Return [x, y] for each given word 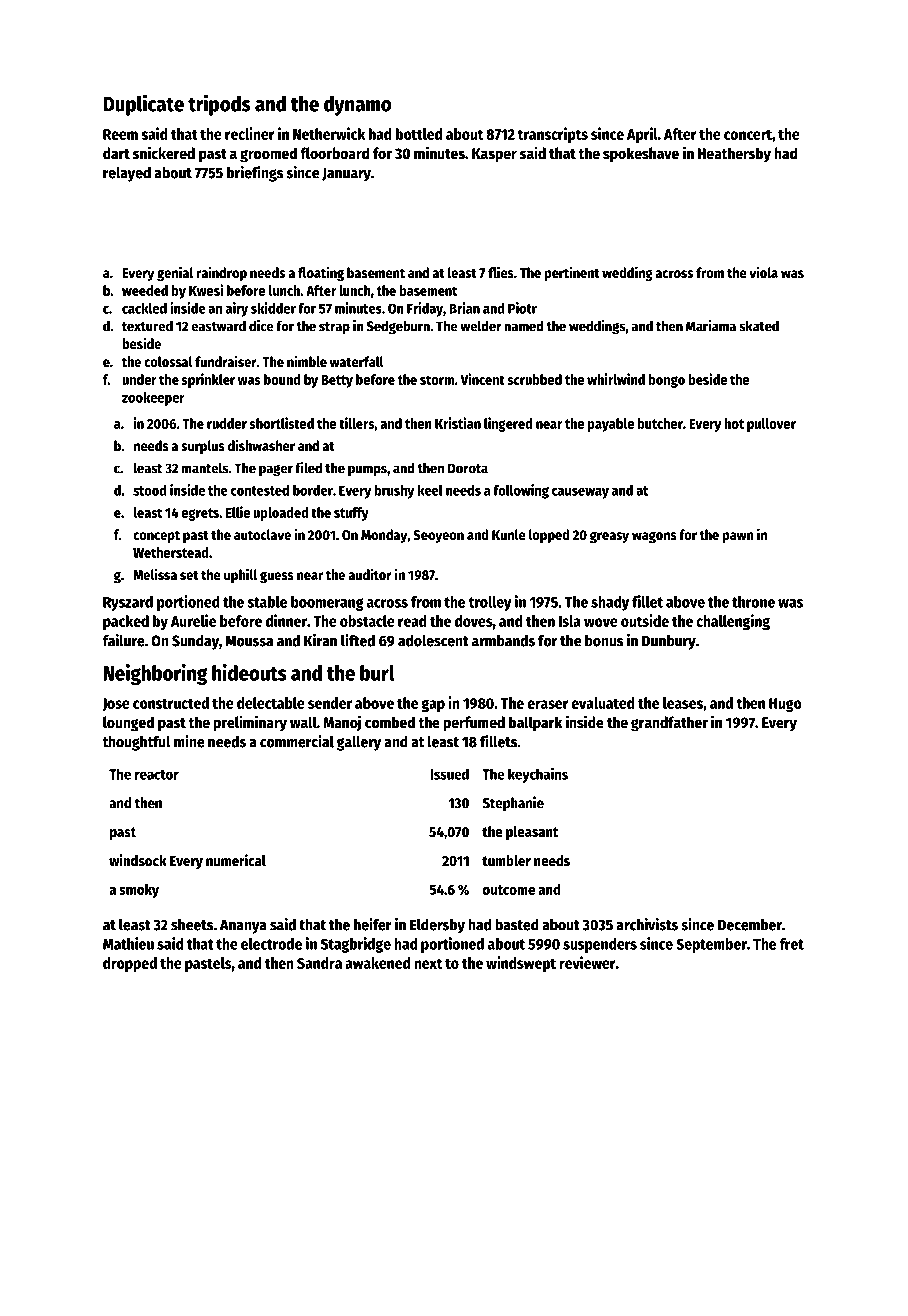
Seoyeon [438, 536]
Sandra [319, 963]
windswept [521, 964]
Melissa [155, 574]
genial [175, 273]
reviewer [587, 962]
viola [763, 272]
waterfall [356, 361]
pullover [771, 425]
